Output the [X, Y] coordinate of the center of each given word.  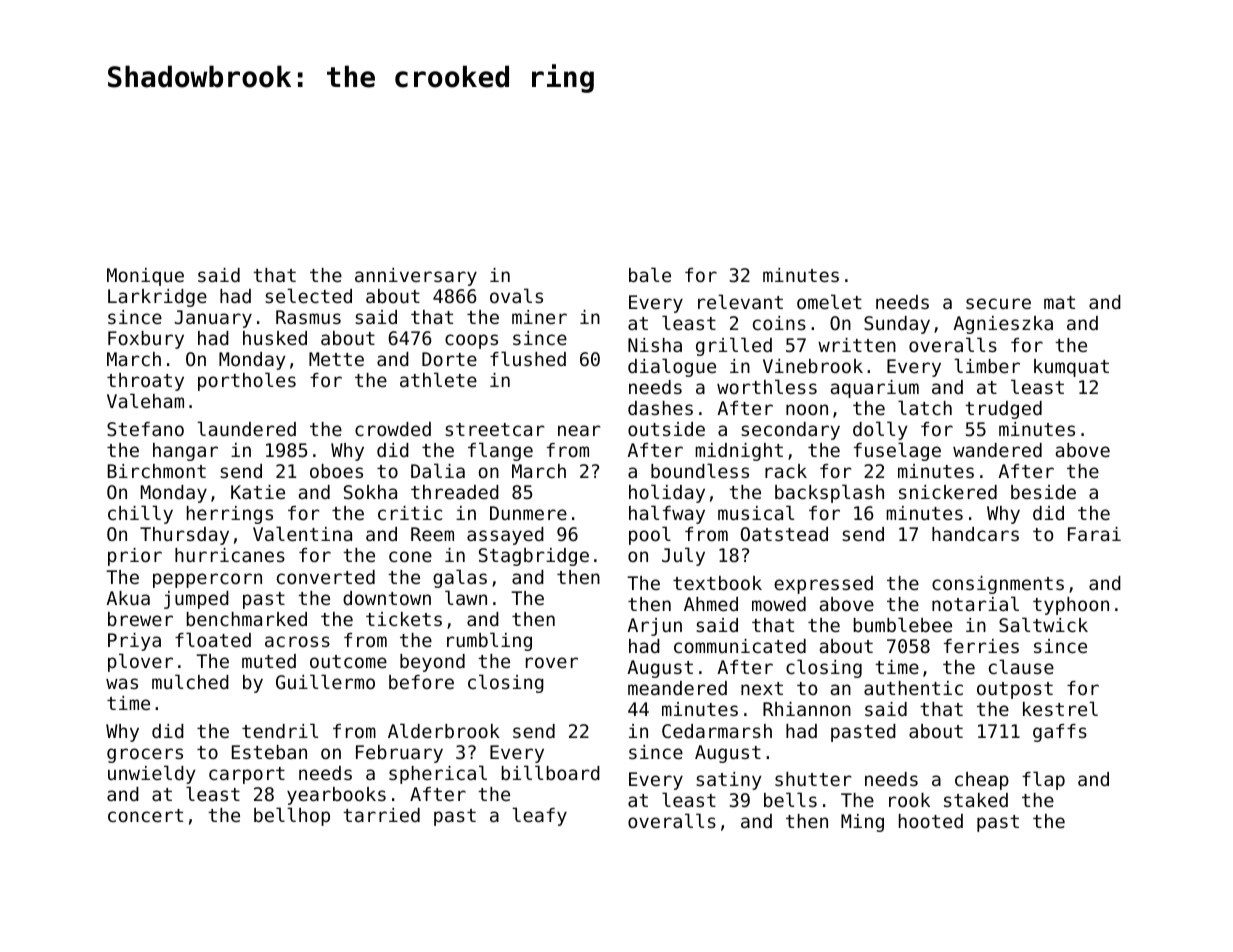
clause [1021, 666]
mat [1059, 302]
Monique [145, 277]
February [399, 754]
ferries [981, 646]
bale [650, 274]
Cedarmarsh [717, 731]
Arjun [654, 627]
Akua [128, 598]
